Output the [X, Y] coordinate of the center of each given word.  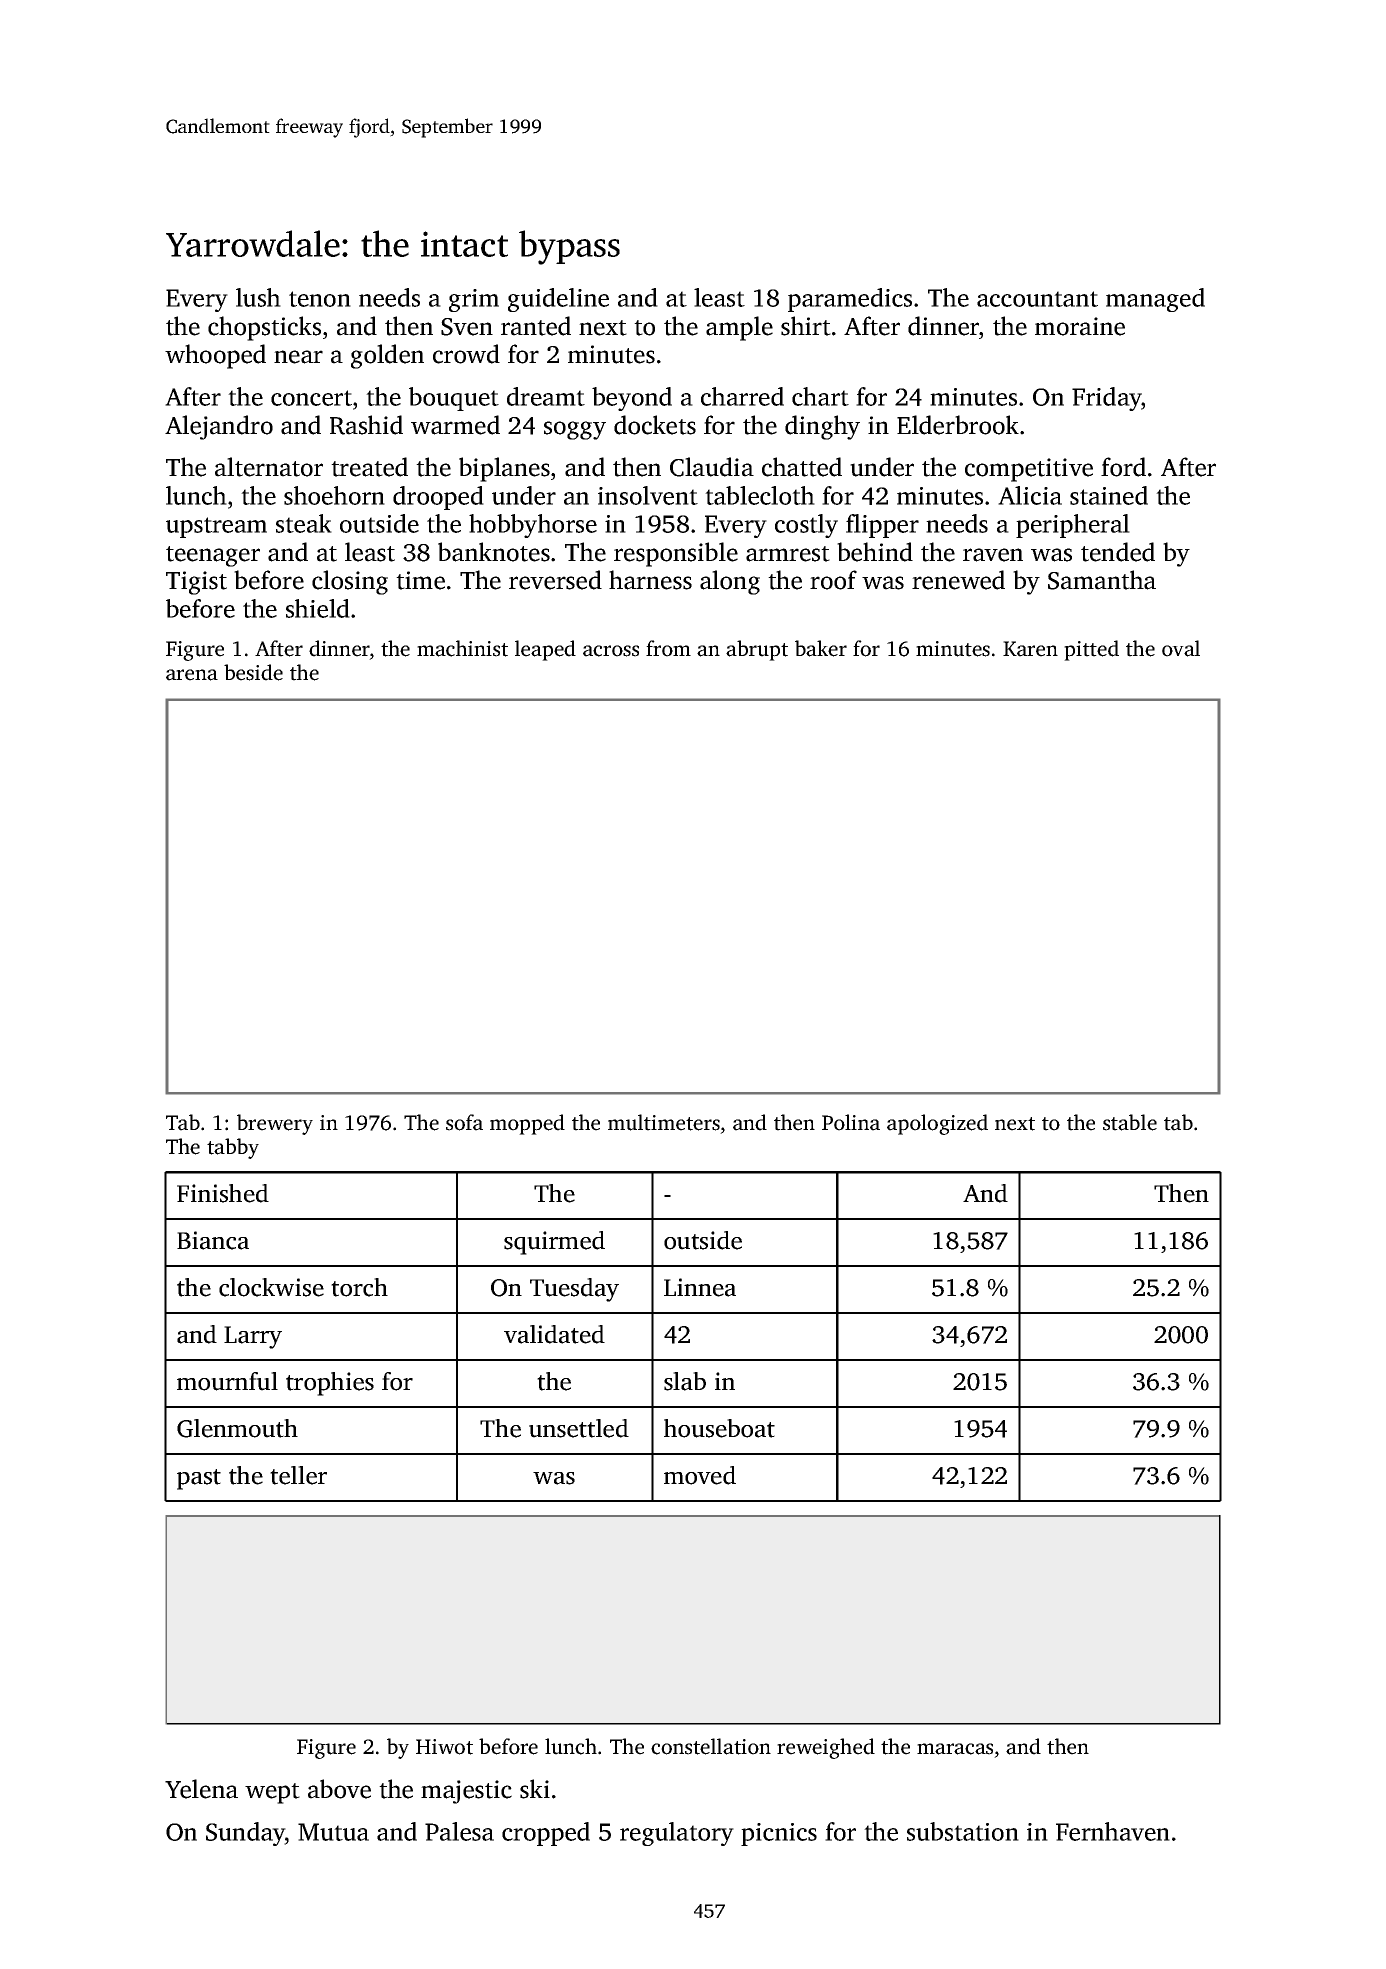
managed [1155, 300]
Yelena [201, 1789]
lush [258, 297]
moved [700, 1475]
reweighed [826, 1748]
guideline [558, 300]
